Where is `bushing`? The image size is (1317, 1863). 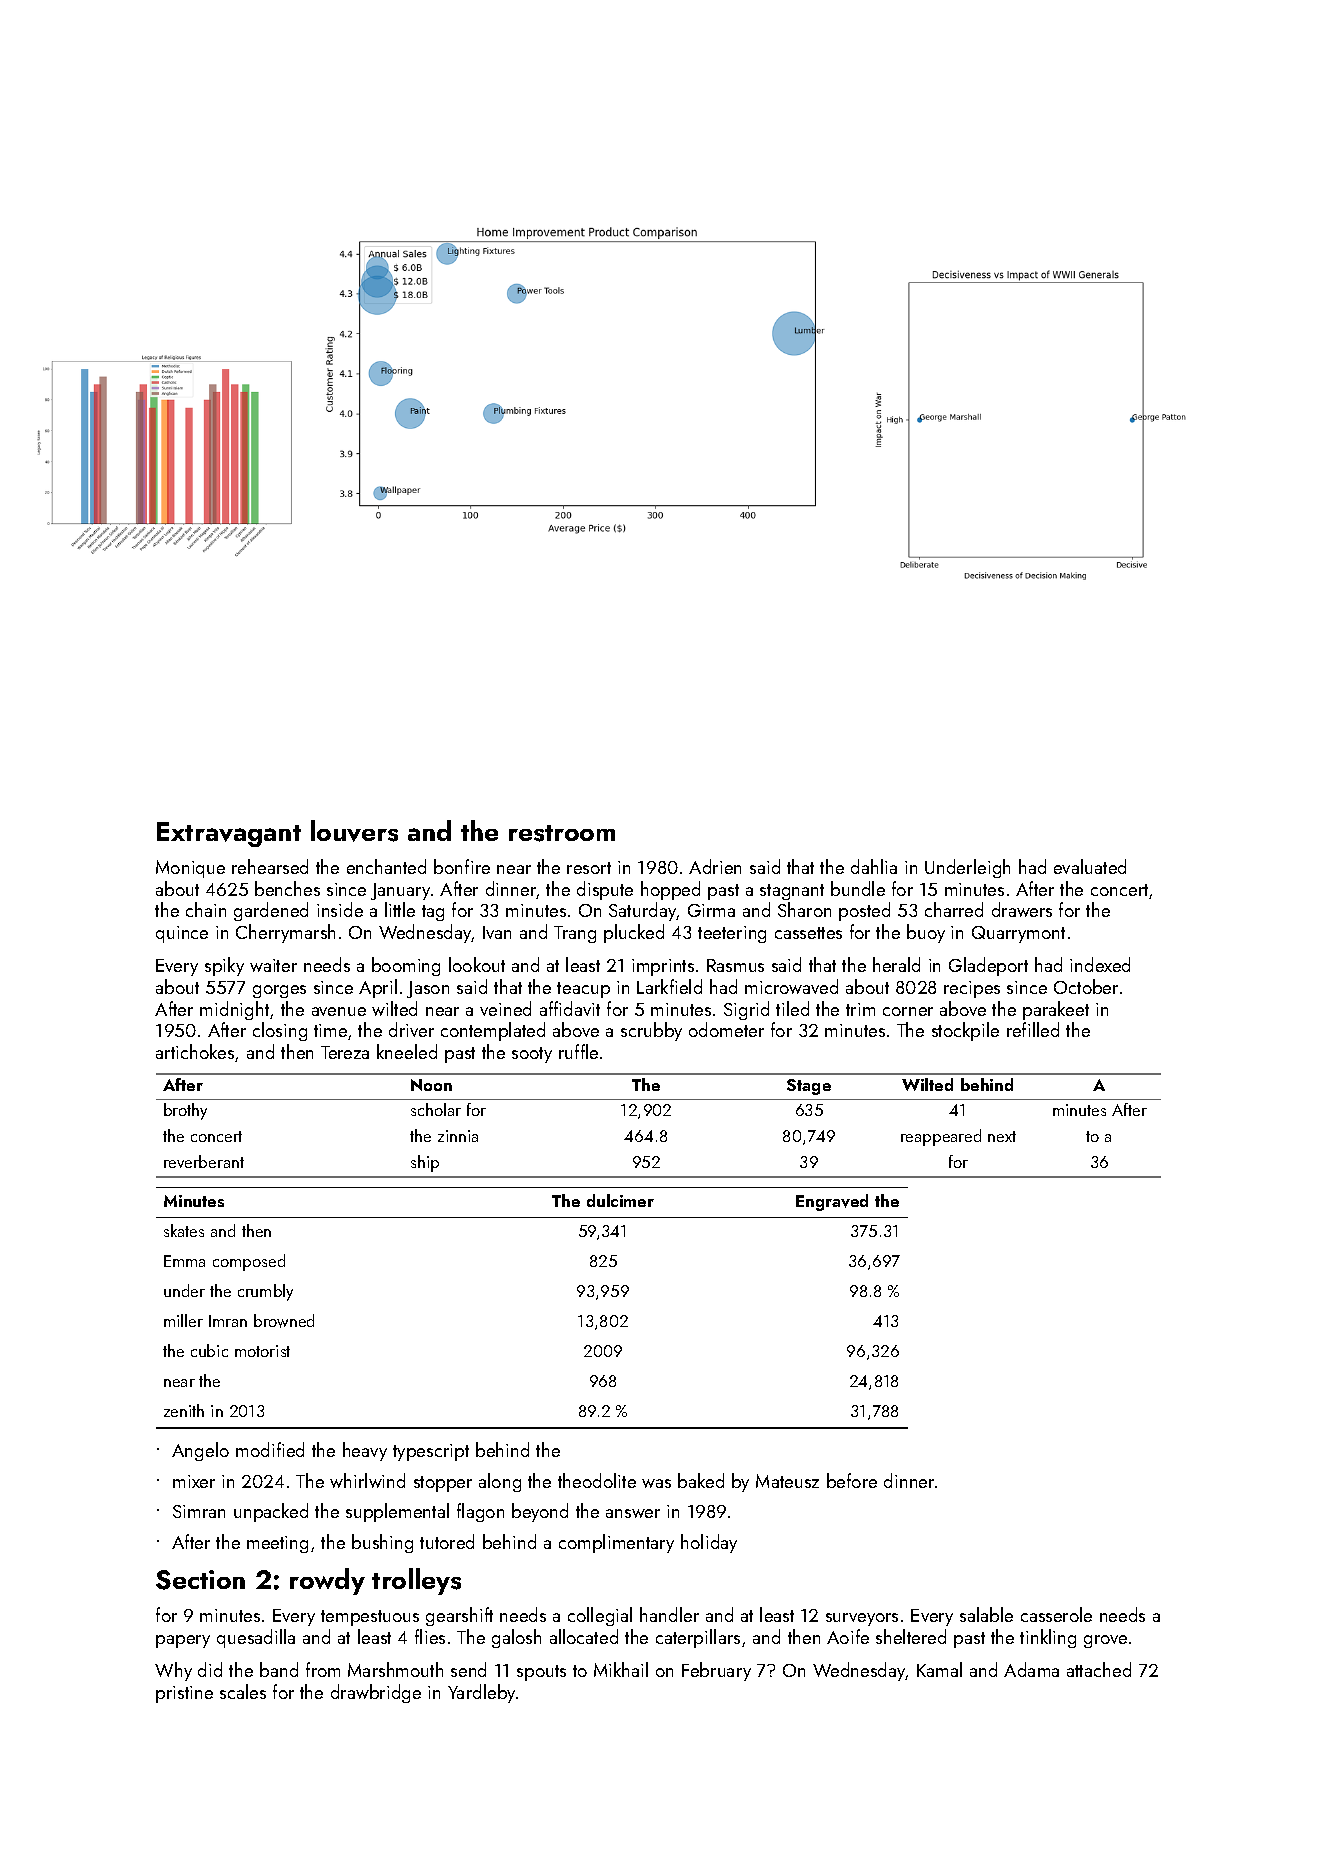 bushing is located at coordinates (382, 1543).
